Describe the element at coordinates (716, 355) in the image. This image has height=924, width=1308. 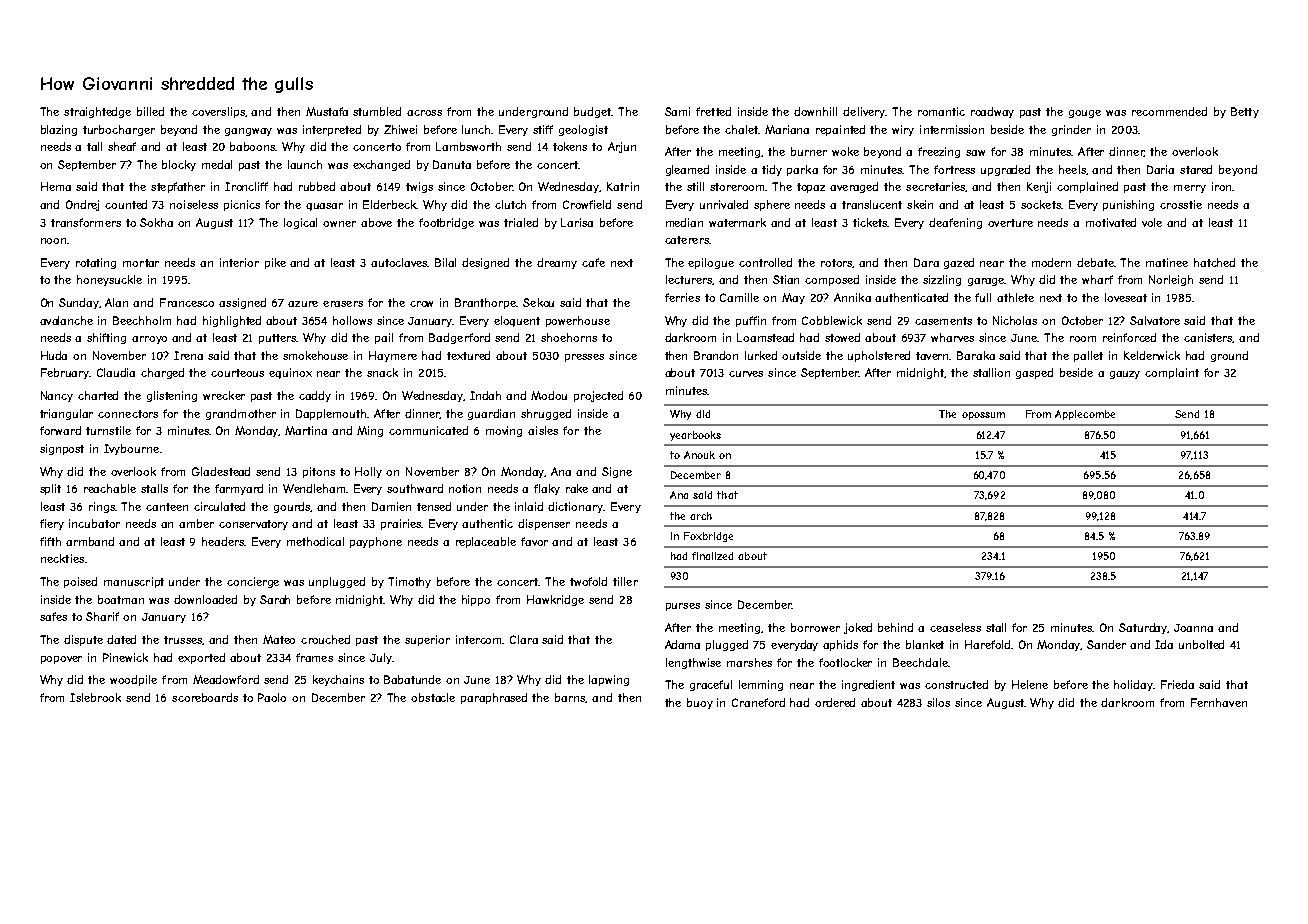
I see `Brandon` at that location.
